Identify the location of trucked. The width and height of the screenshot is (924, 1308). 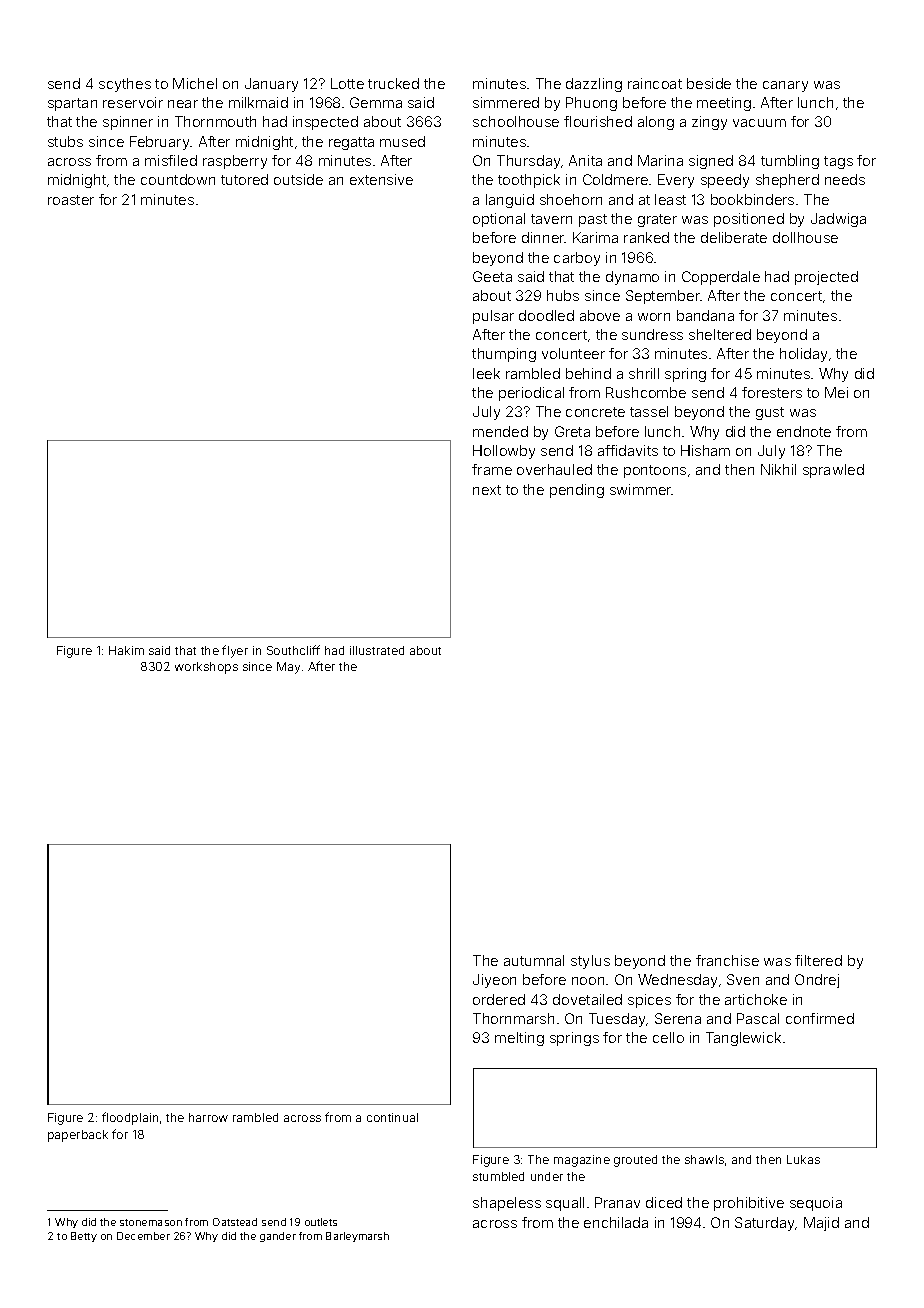
(393, 83).
